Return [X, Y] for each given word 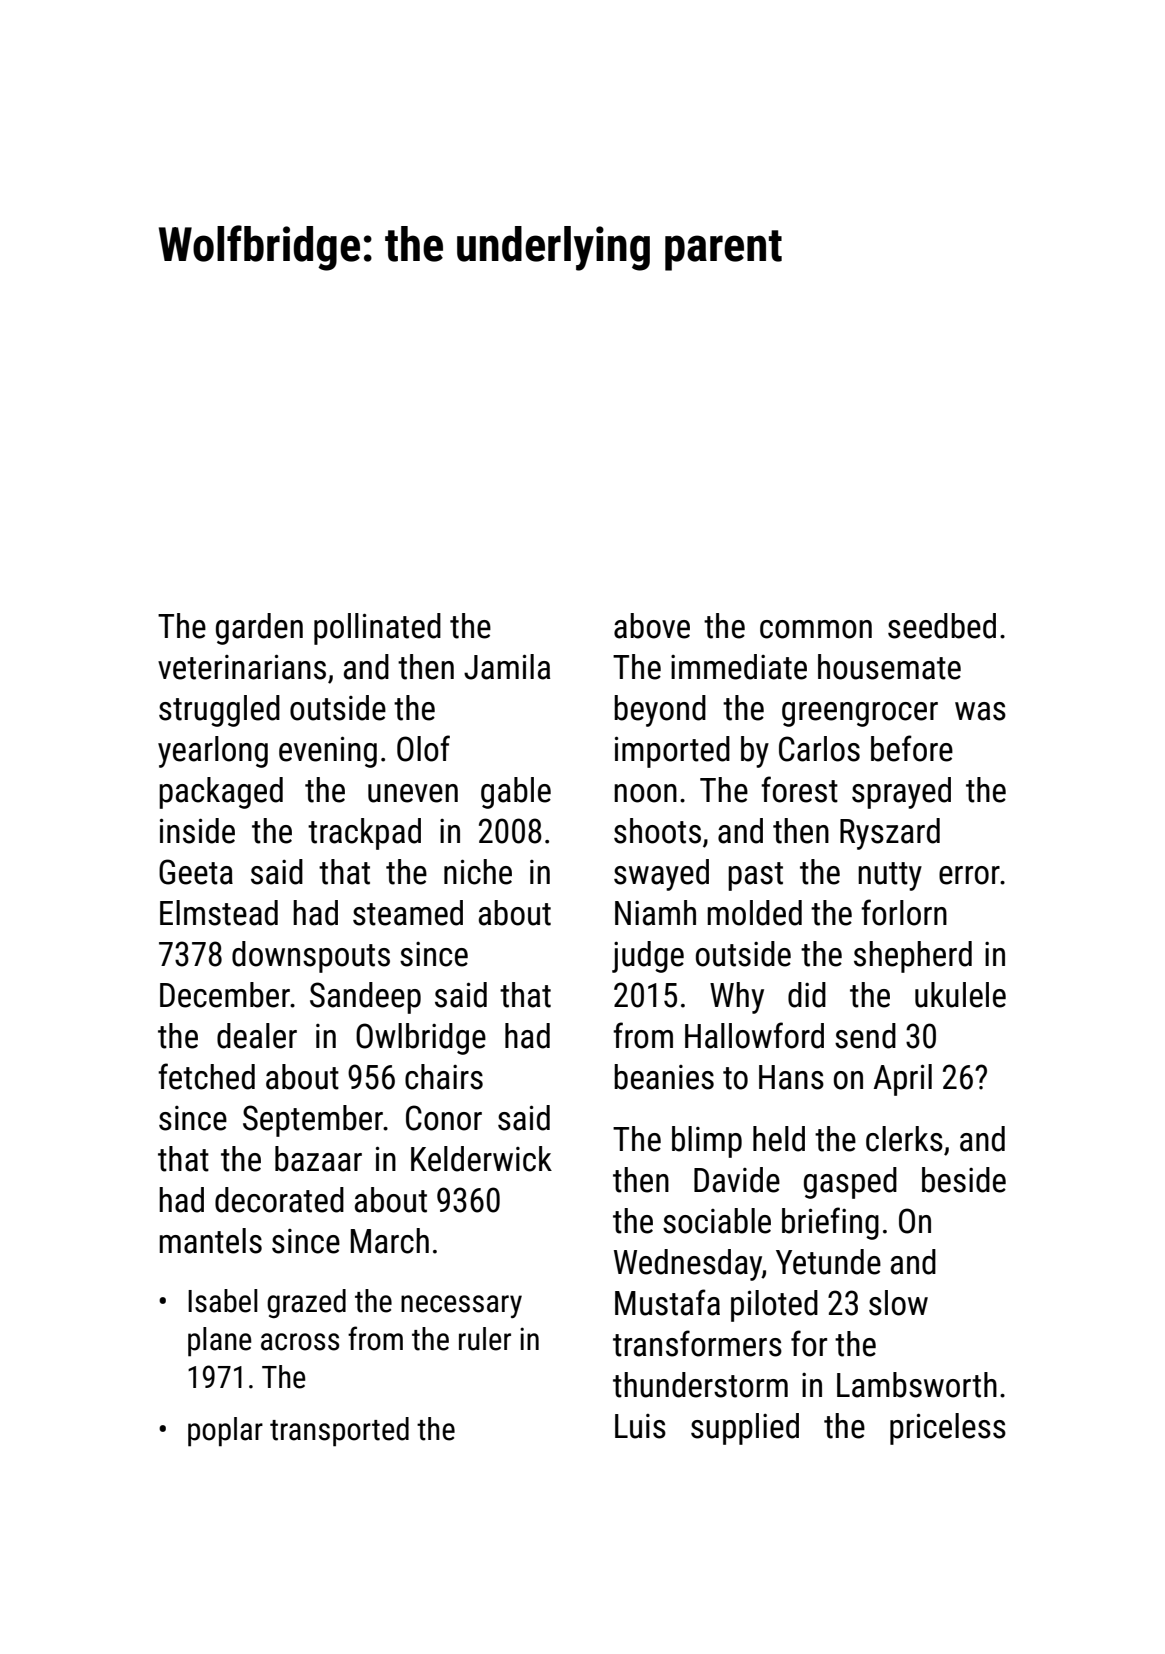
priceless [948, 1429]
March [390, 1241]
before [912, 748]
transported [339, 1432]
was [980, 711]
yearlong [213, 752]
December [225, 995]
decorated [279, 1200]
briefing [830, 1223]
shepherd [913, 957]
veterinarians [242, 667]
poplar [225, 1432]
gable [516, 793]
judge [648, 957]
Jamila [507, 667]
